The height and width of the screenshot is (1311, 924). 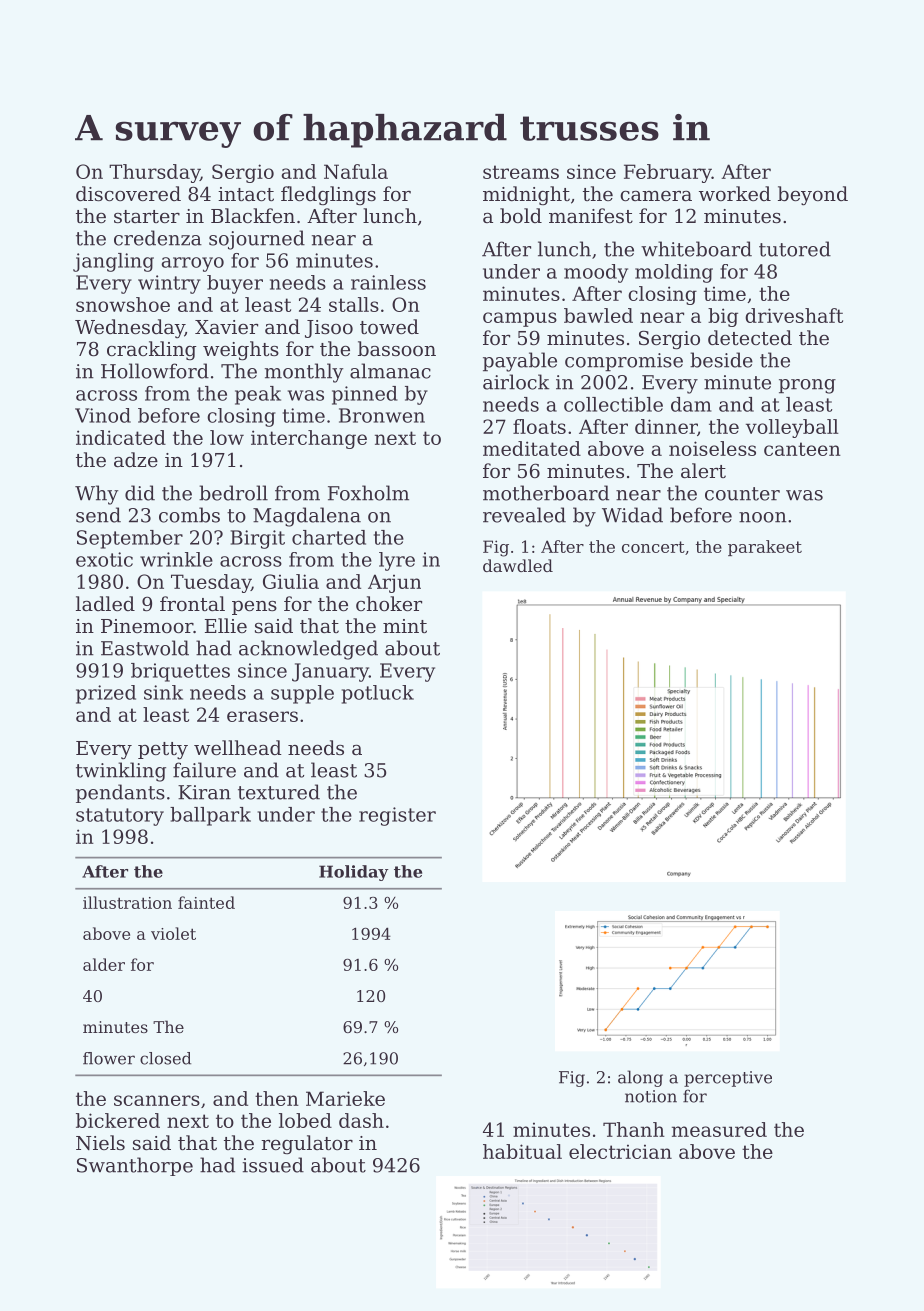 I want to click on mint, so click(x=405, y=626).
